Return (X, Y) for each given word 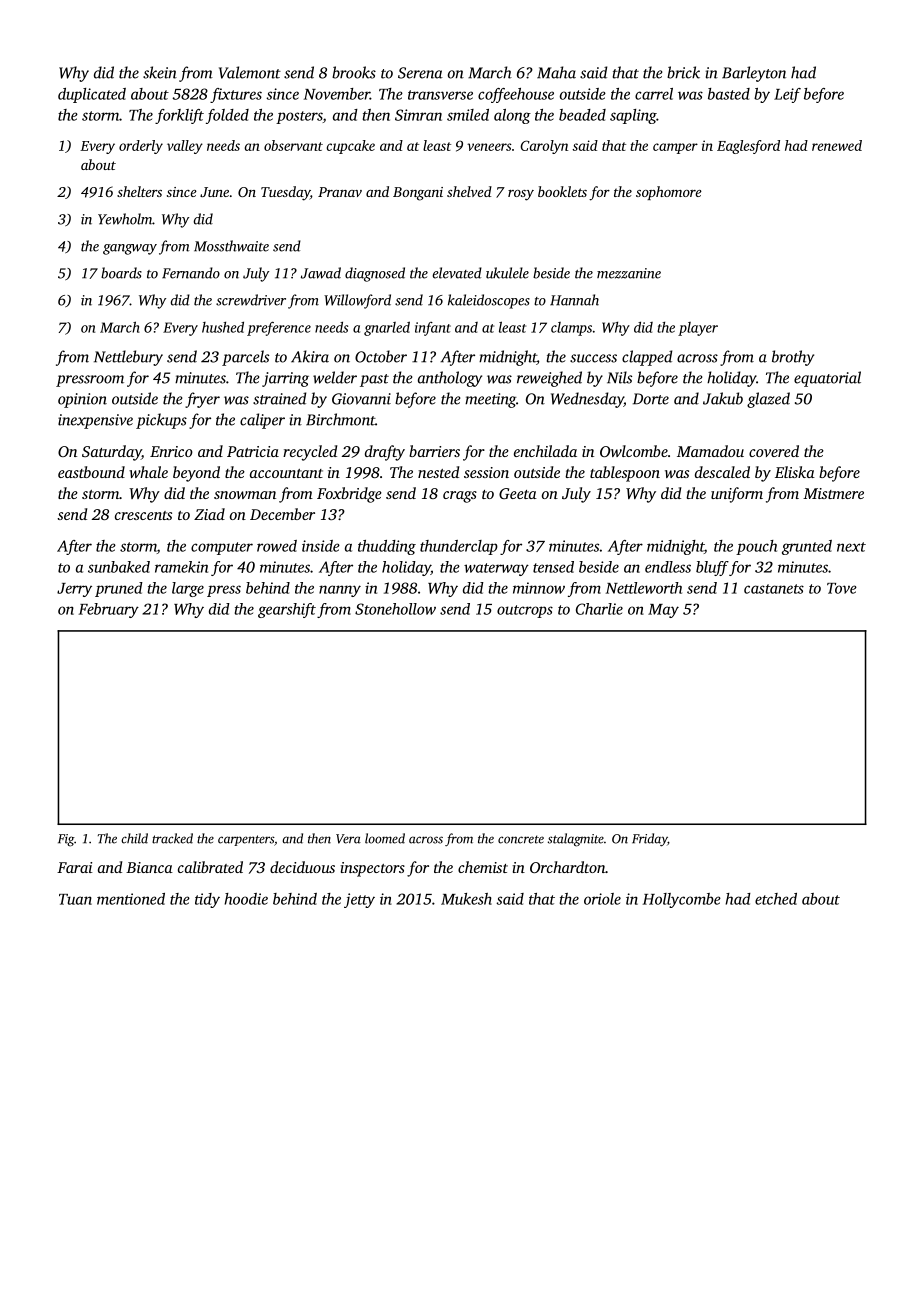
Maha (556, 72)
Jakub (723, 398)
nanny (340, 591)
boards (121, 273)
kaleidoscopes (489, 301)
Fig (66, 840)
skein (160, 72)
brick (683, 72)
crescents (143, 515)
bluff (712, 568)
